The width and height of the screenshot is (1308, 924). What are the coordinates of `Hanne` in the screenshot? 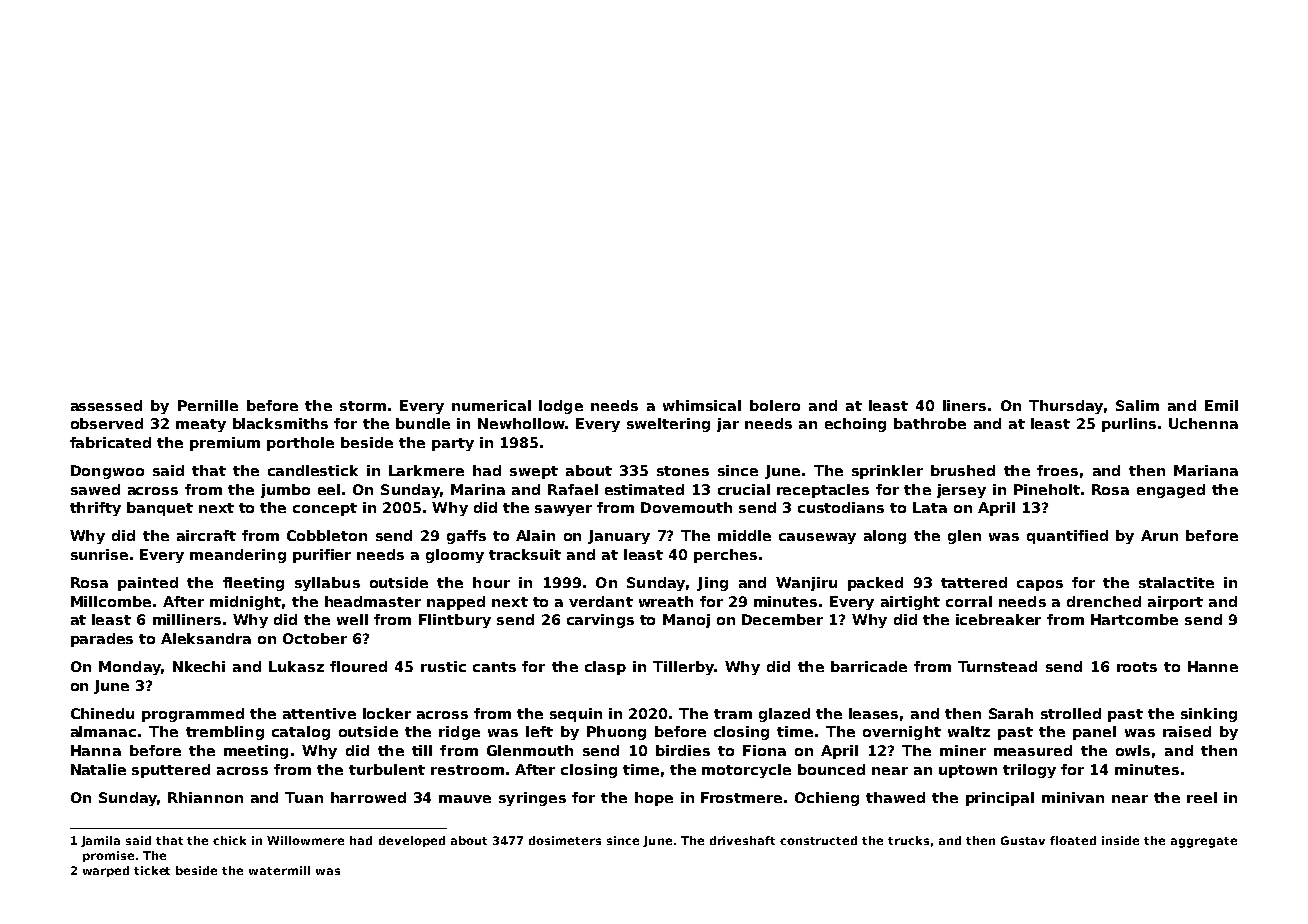 It's located at (1213, 666).
